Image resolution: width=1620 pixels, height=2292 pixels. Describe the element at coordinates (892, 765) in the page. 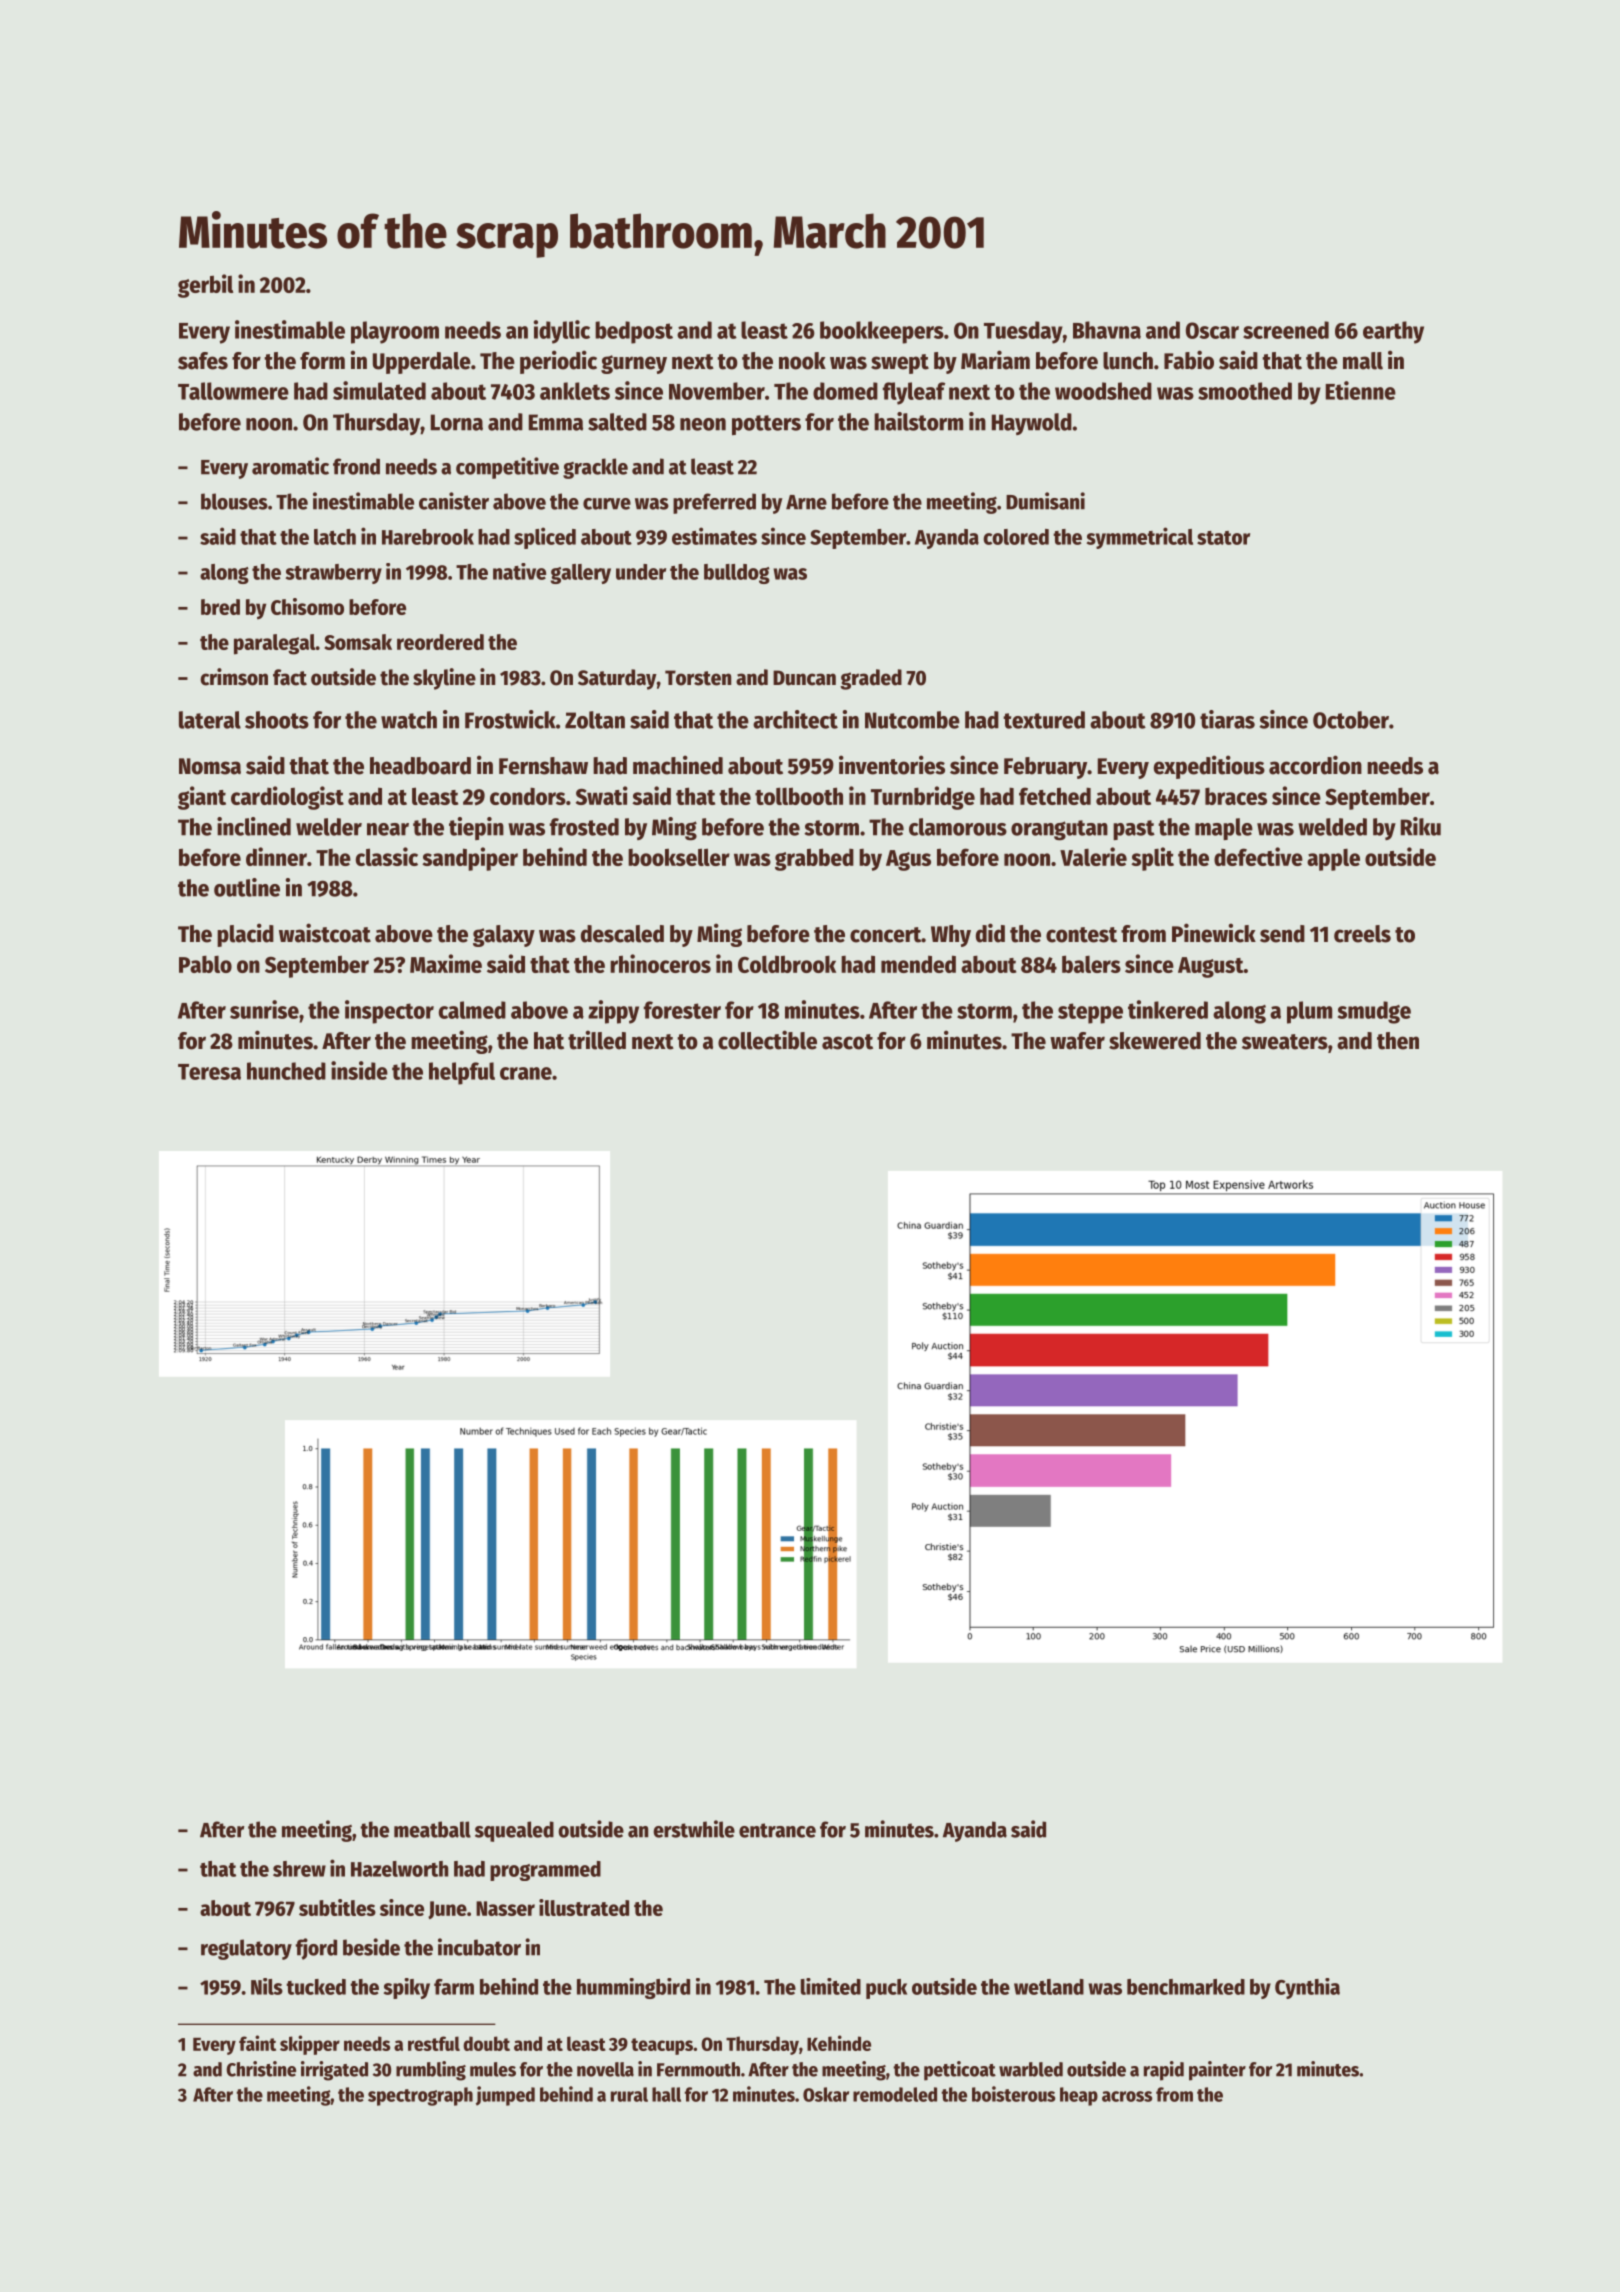

I see `inventories` at that location.
